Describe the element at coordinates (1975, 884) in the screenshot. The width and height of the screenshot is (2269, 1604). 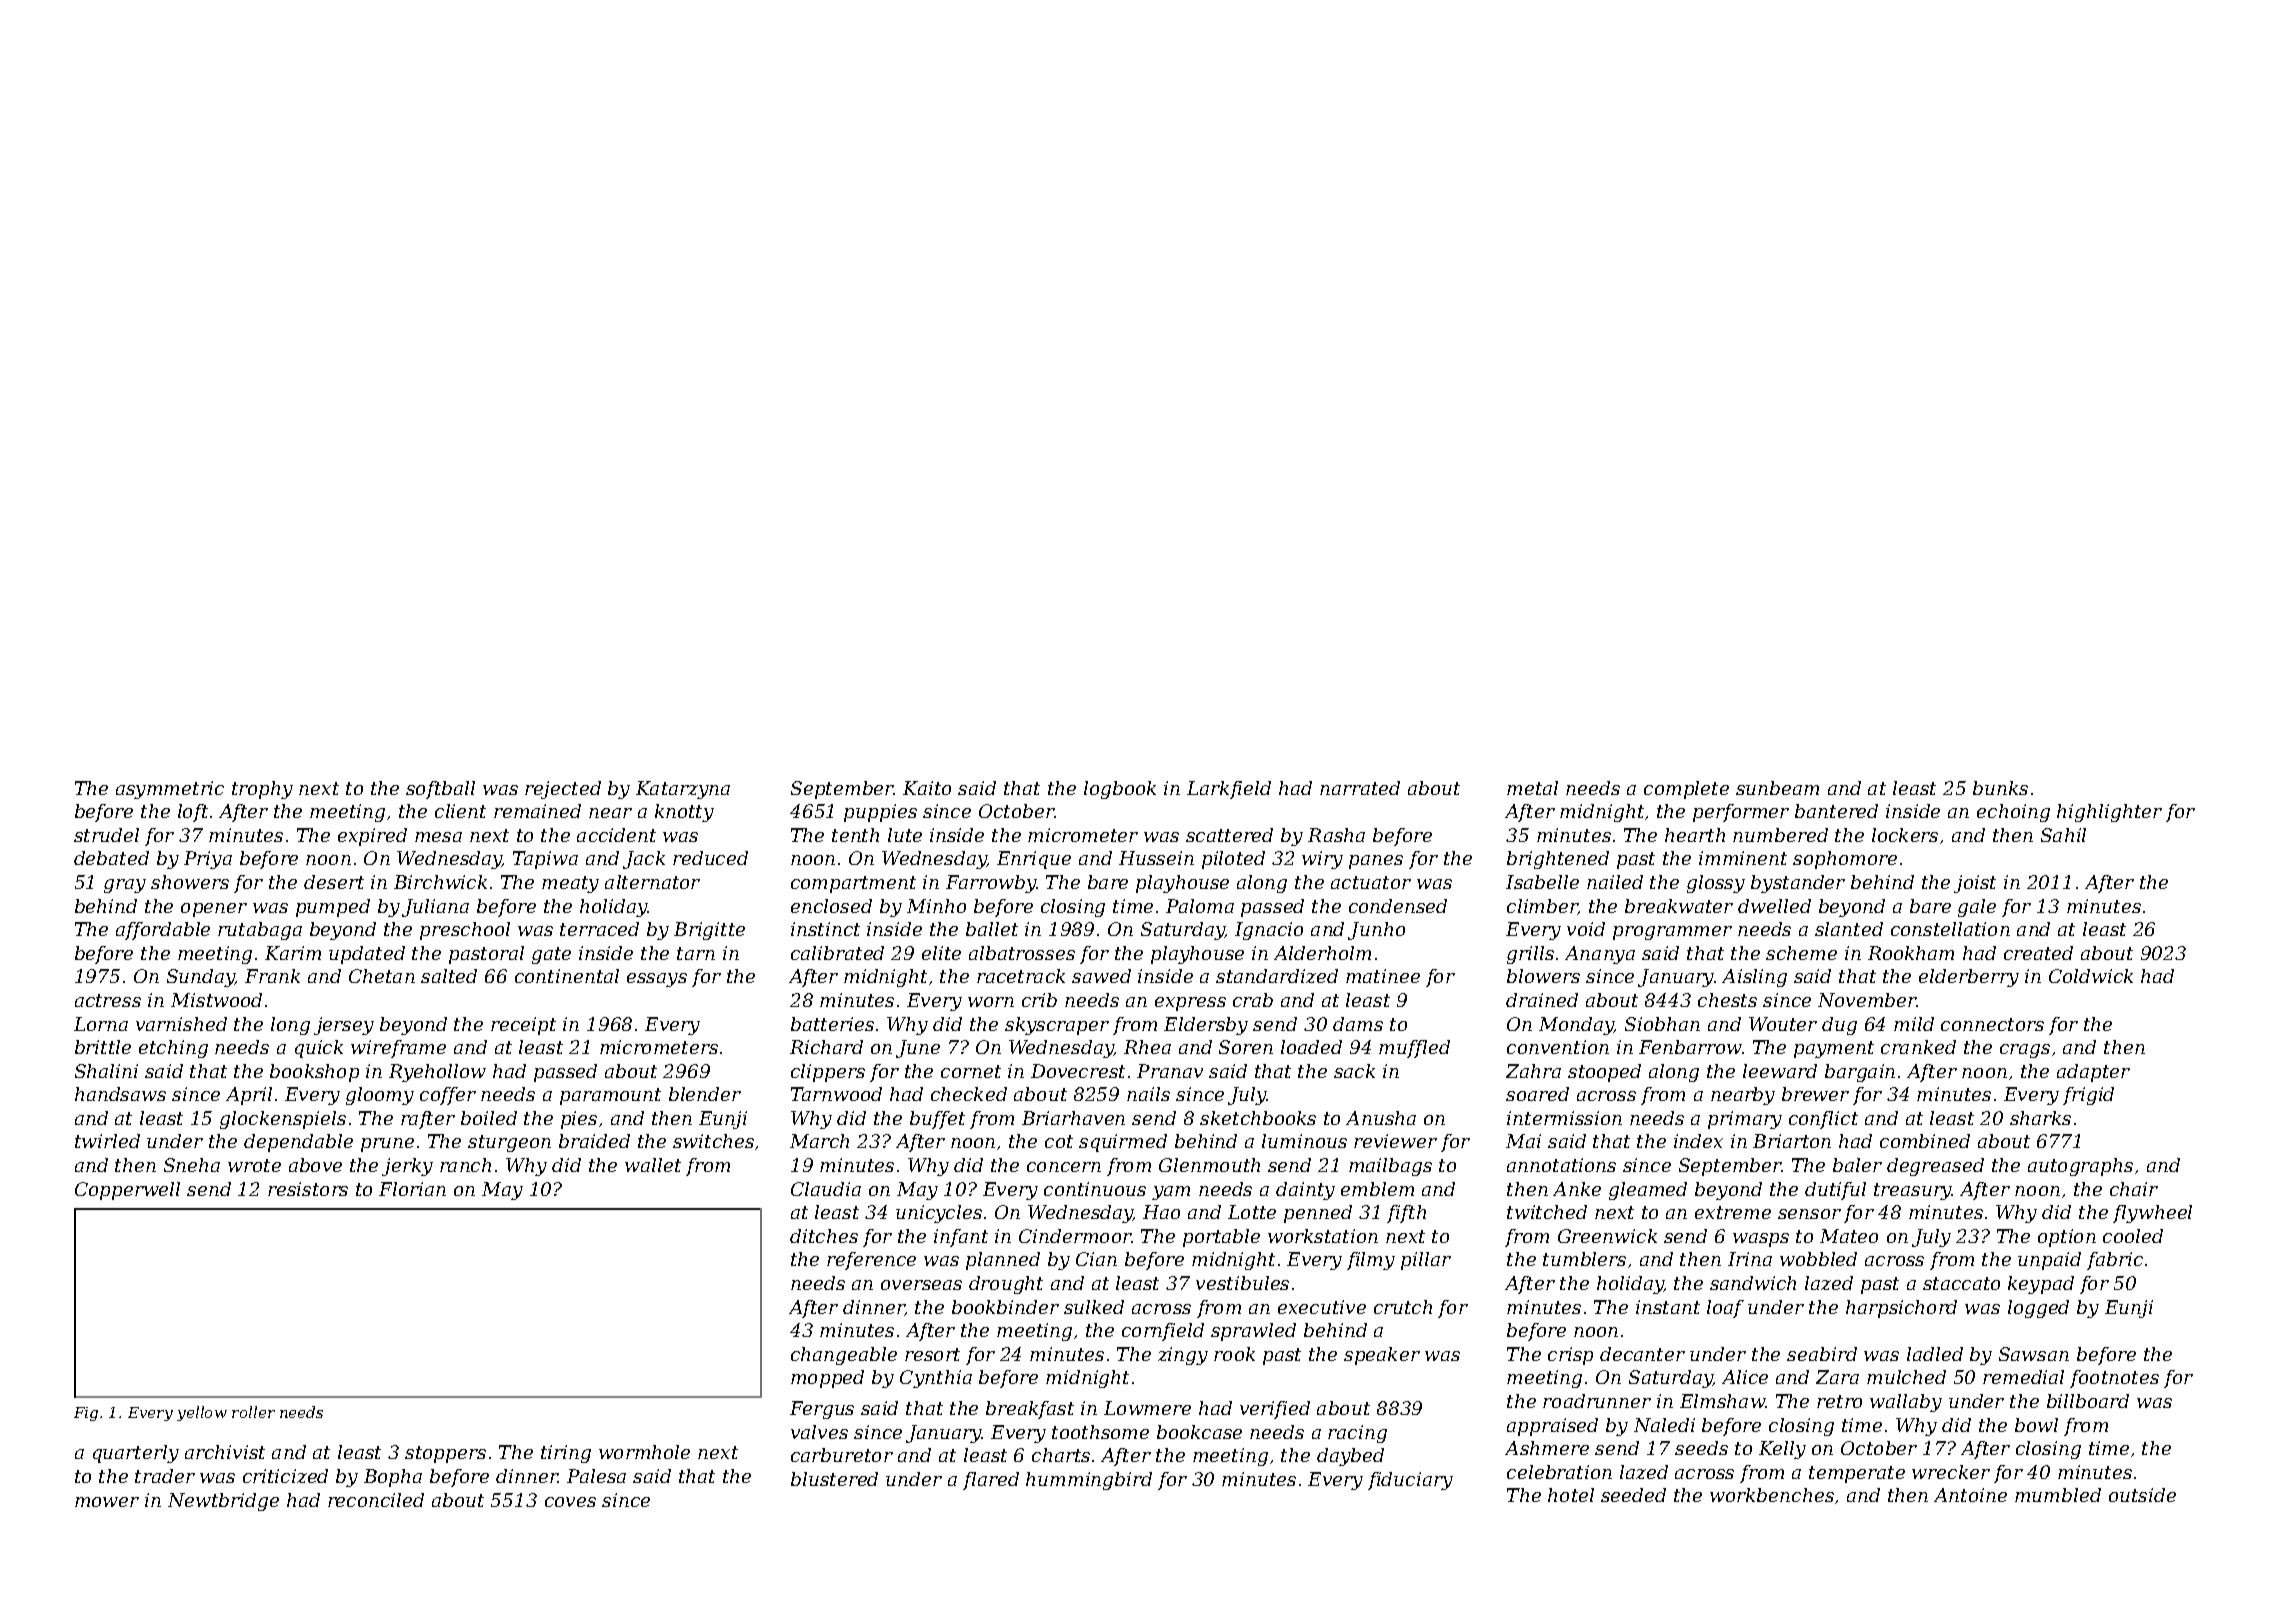
I see `joist` at that location.
